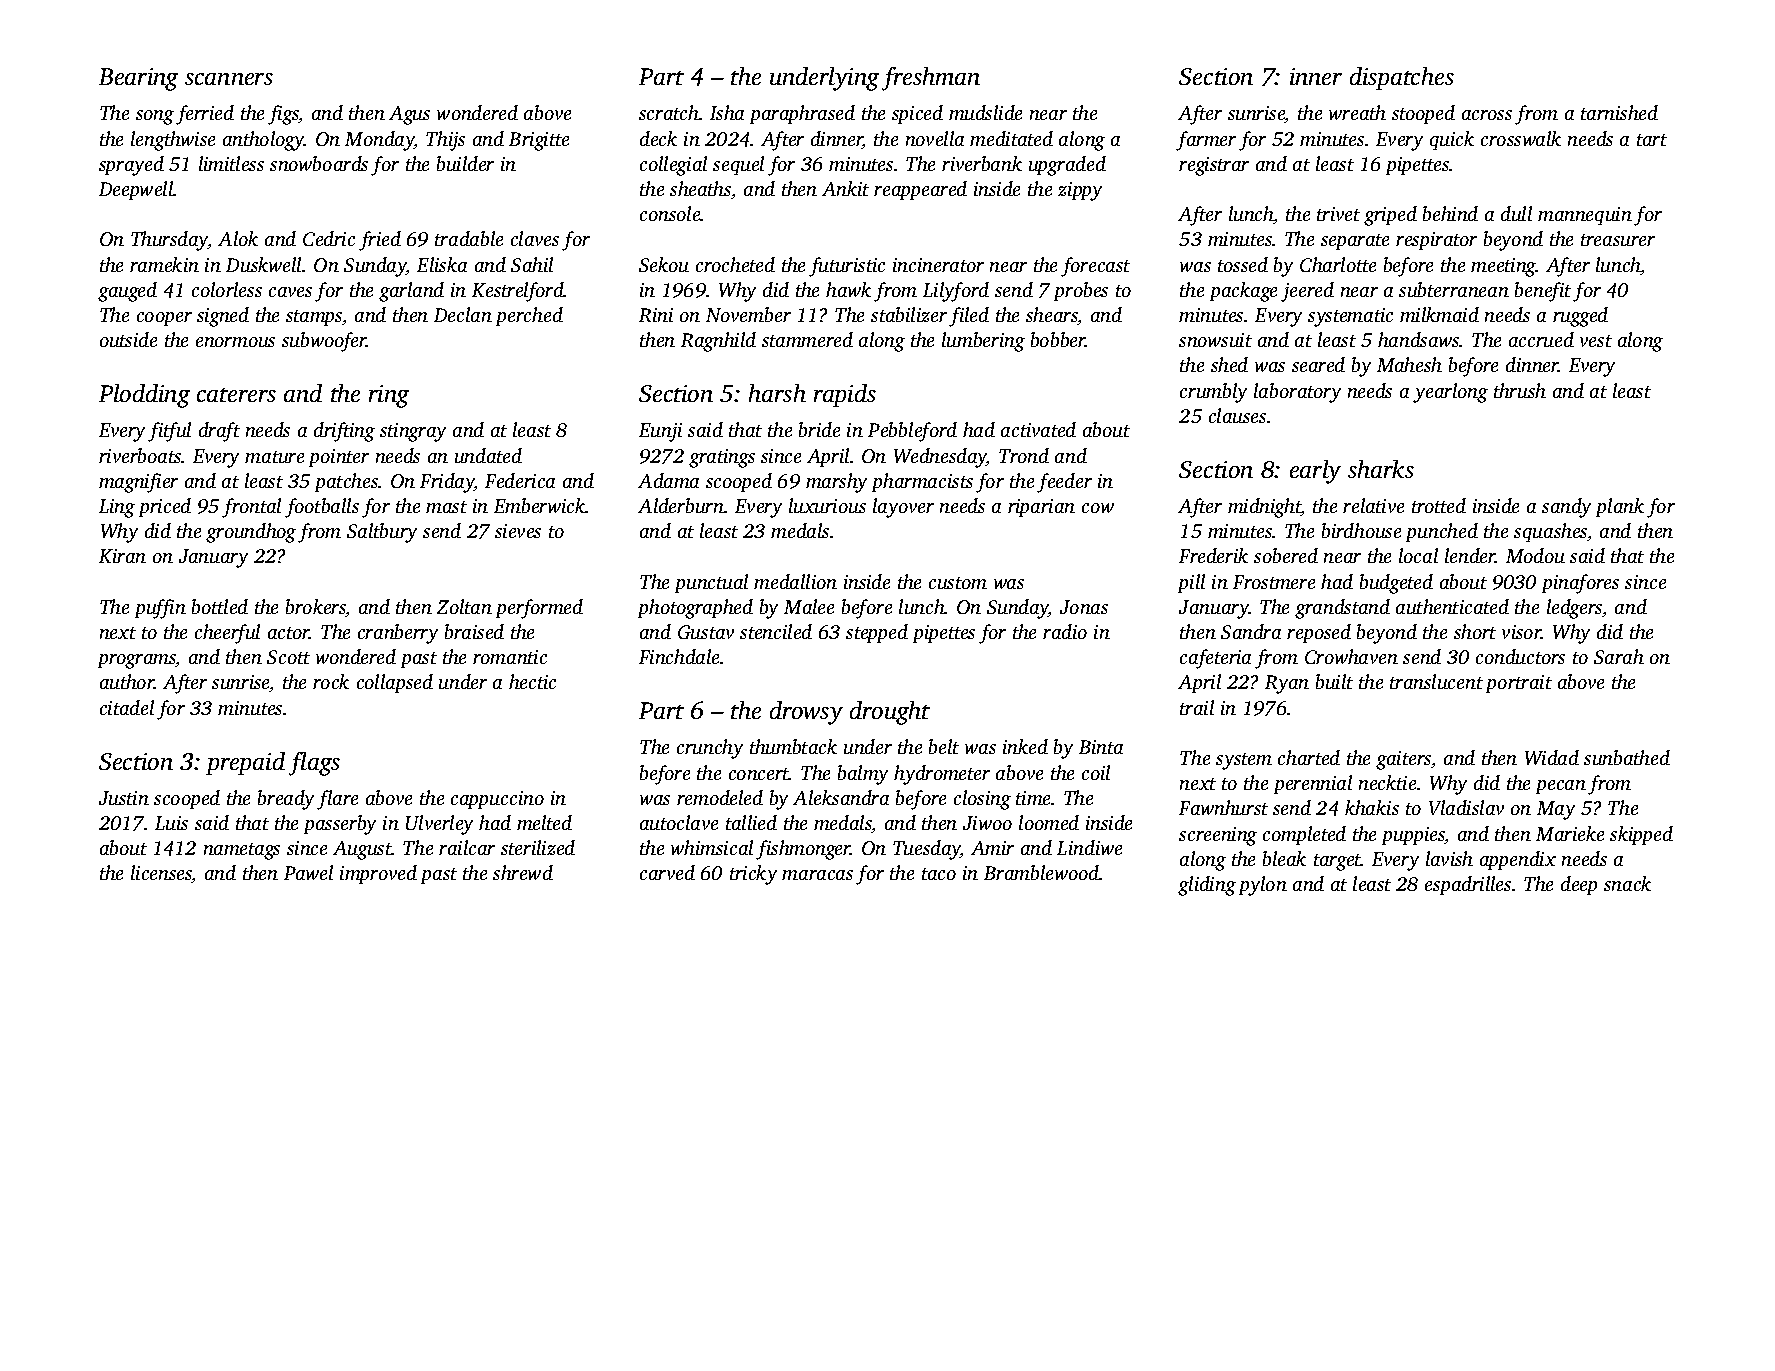 This screenshot has height=1371, width=1775. What do you see at coordinates (1452, 140) in the screenshot?
I see `quick` at bounding box center [1452, 140].
